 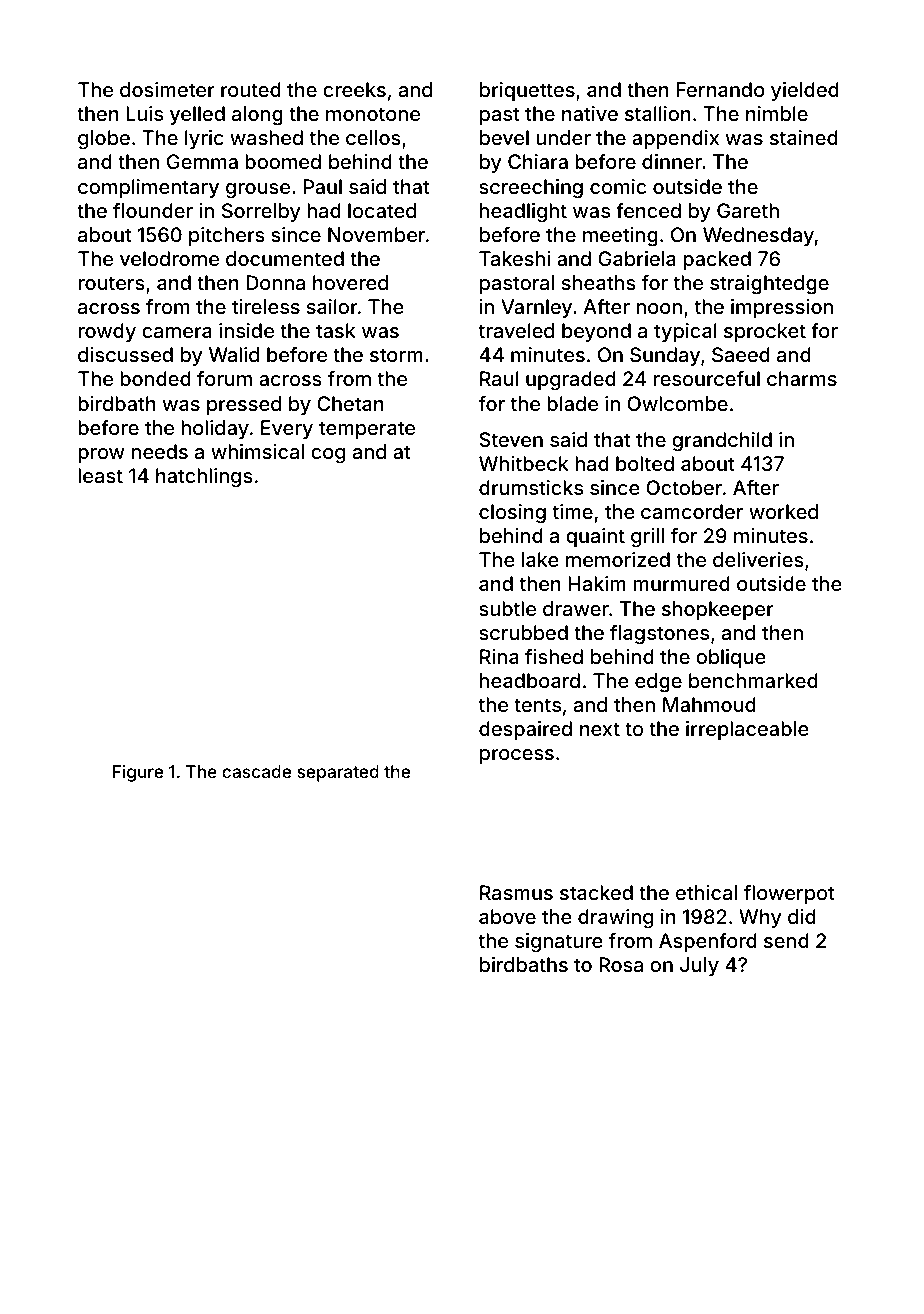 What do you see at coordinates (155, 378) in the document?
I see `bonded` at bounding box center [155, 378].
